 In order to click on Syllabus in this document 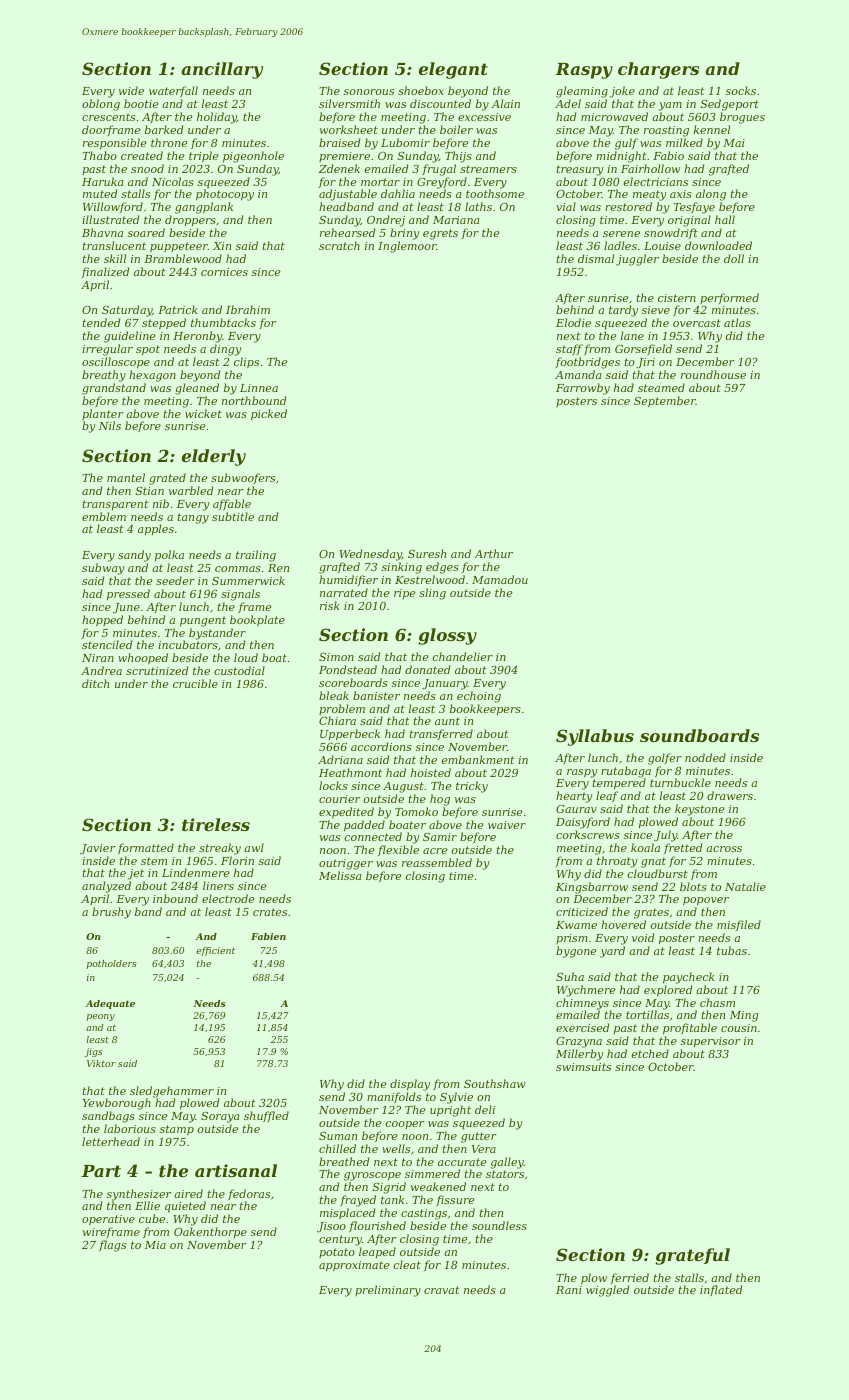, I will do `click(595, 737)`.
